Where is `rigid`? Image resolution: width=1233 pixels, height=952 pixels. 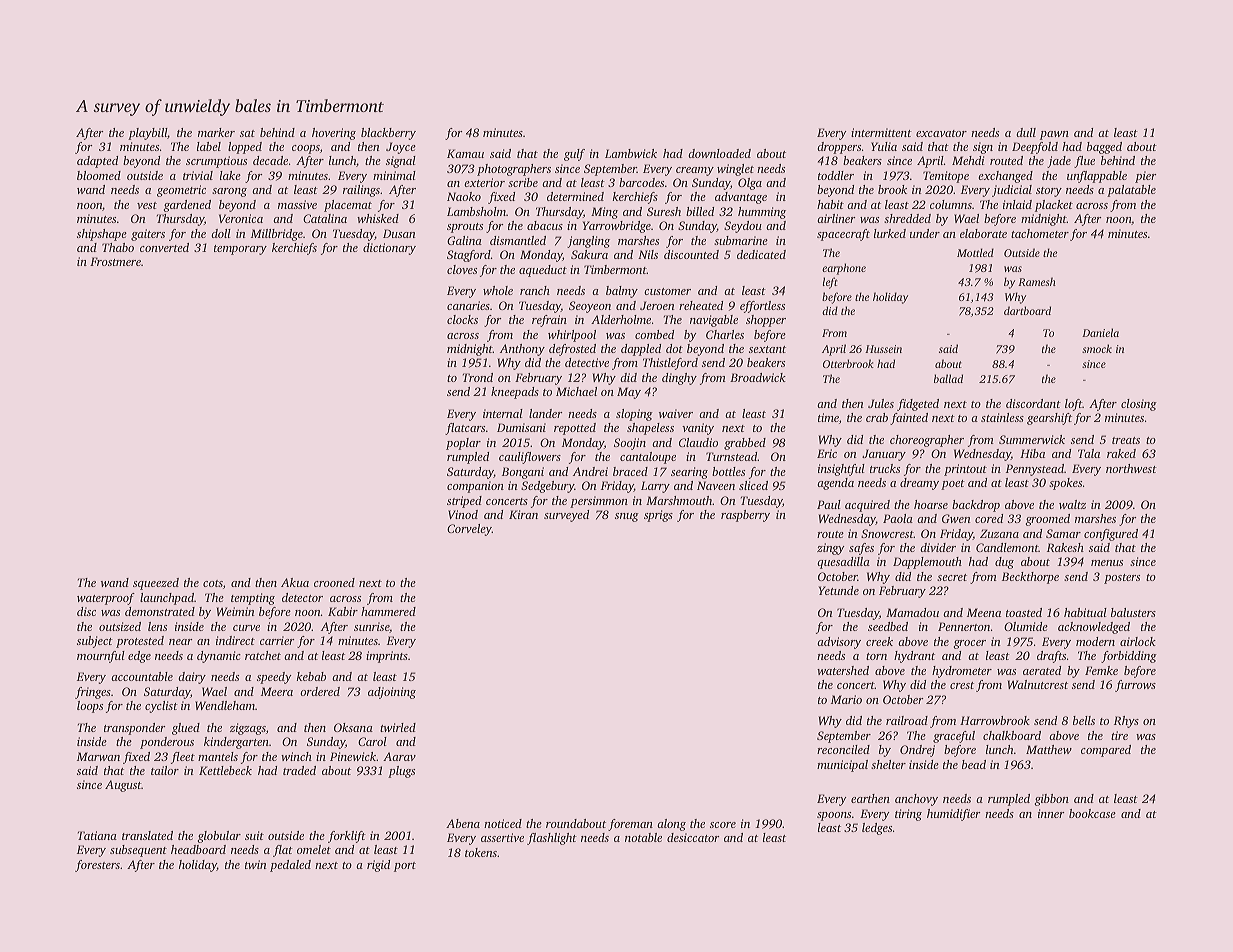
rigid is located at coordinates (378, 866).
